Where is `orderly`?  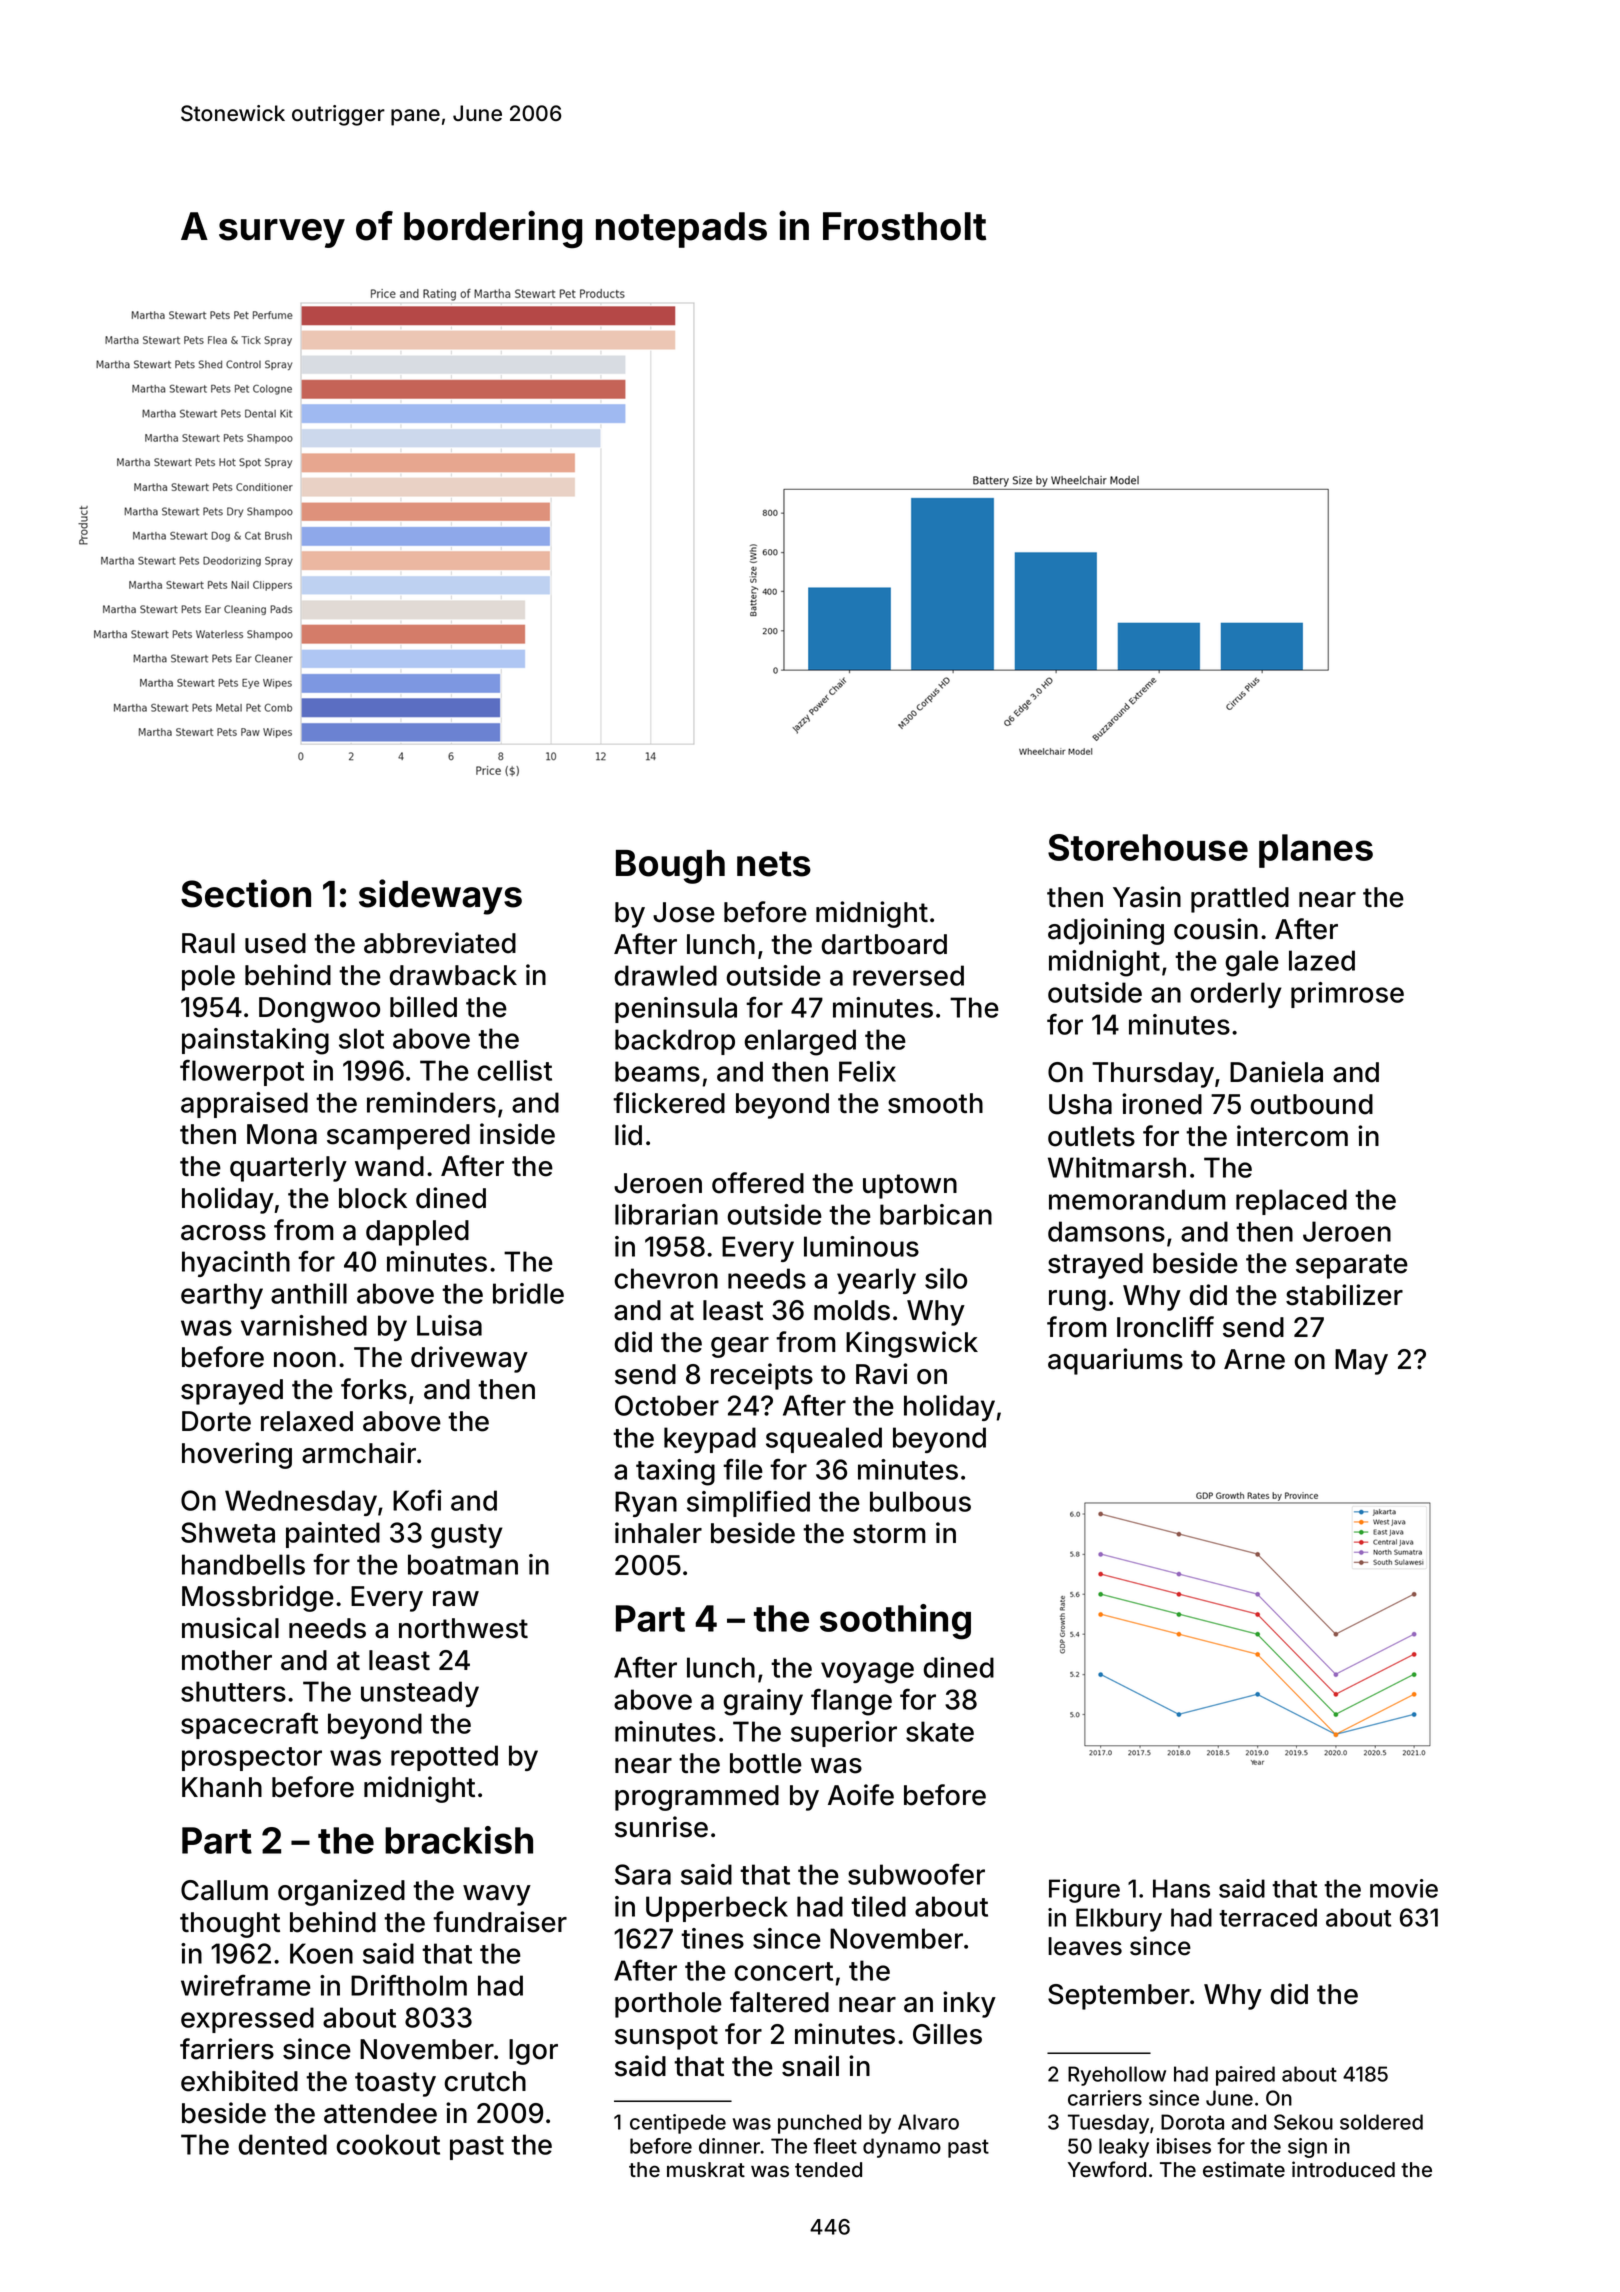 orderly is located at coordinates (1236, 995).
